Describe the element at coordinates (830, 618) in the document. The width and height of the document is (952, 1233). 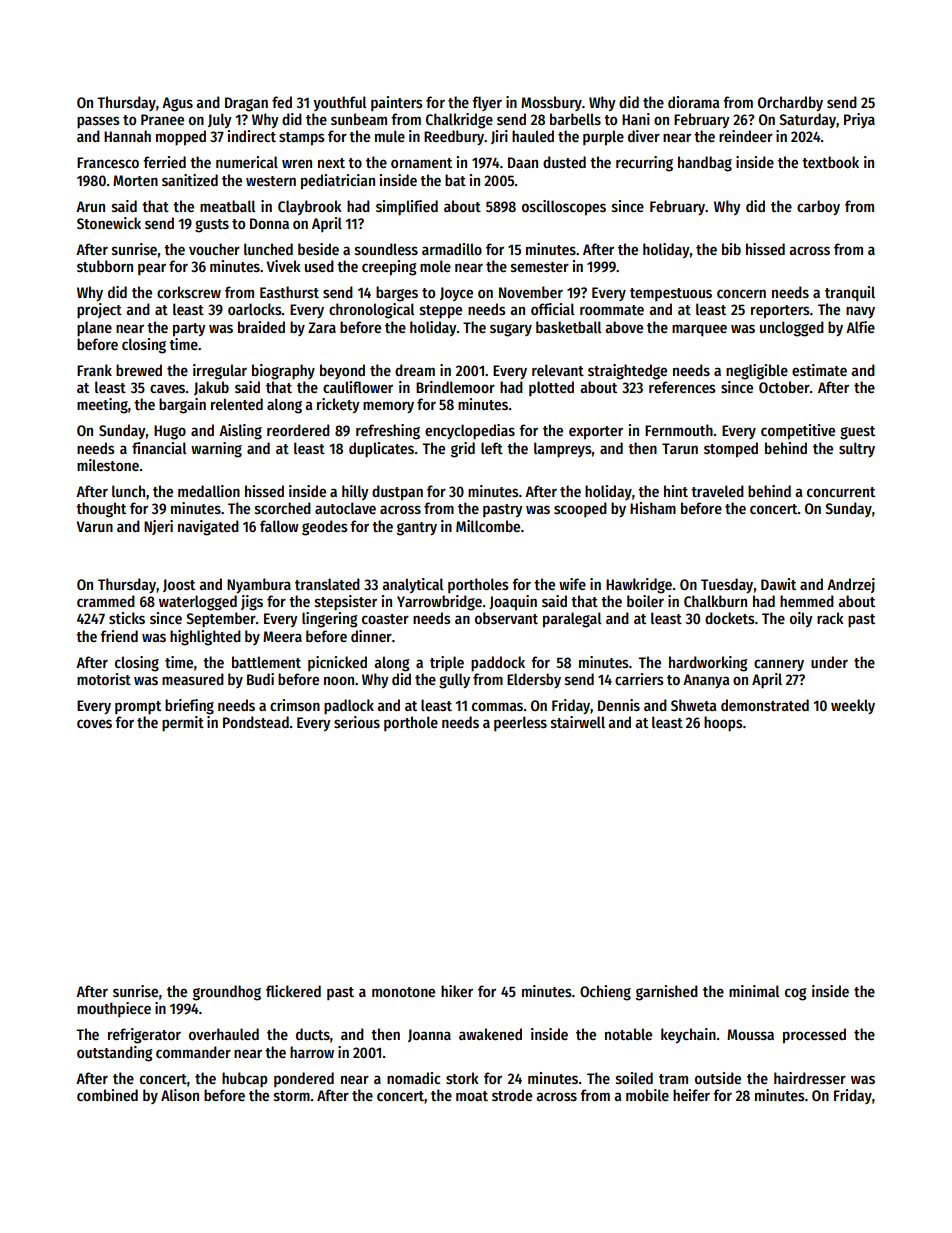
I see `rack` at that location.
